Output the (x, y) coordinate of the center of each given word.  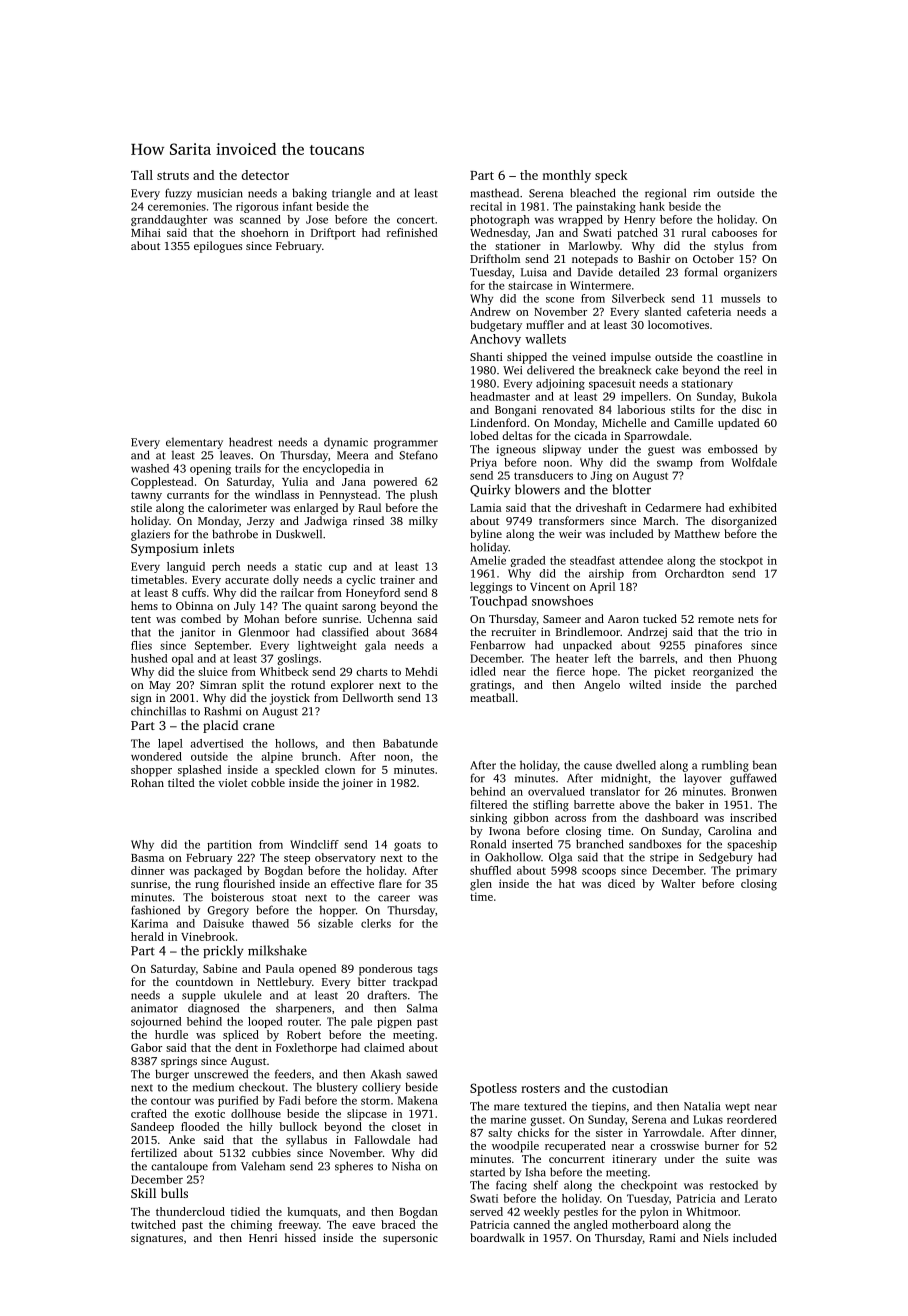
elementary (194, 443)
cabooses (734, 232)
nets (748, 619)
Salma (422, 1008)
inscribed (753, 817)
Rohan (147, 782)
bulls (174, 1193)
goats (407, 846)
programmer (406, 444)
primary (756, 871)
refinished (412, 232)
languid (186, 567)
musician (220, 193)
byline (486, 535)
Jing (602, 476)
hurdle (171, 1034)
